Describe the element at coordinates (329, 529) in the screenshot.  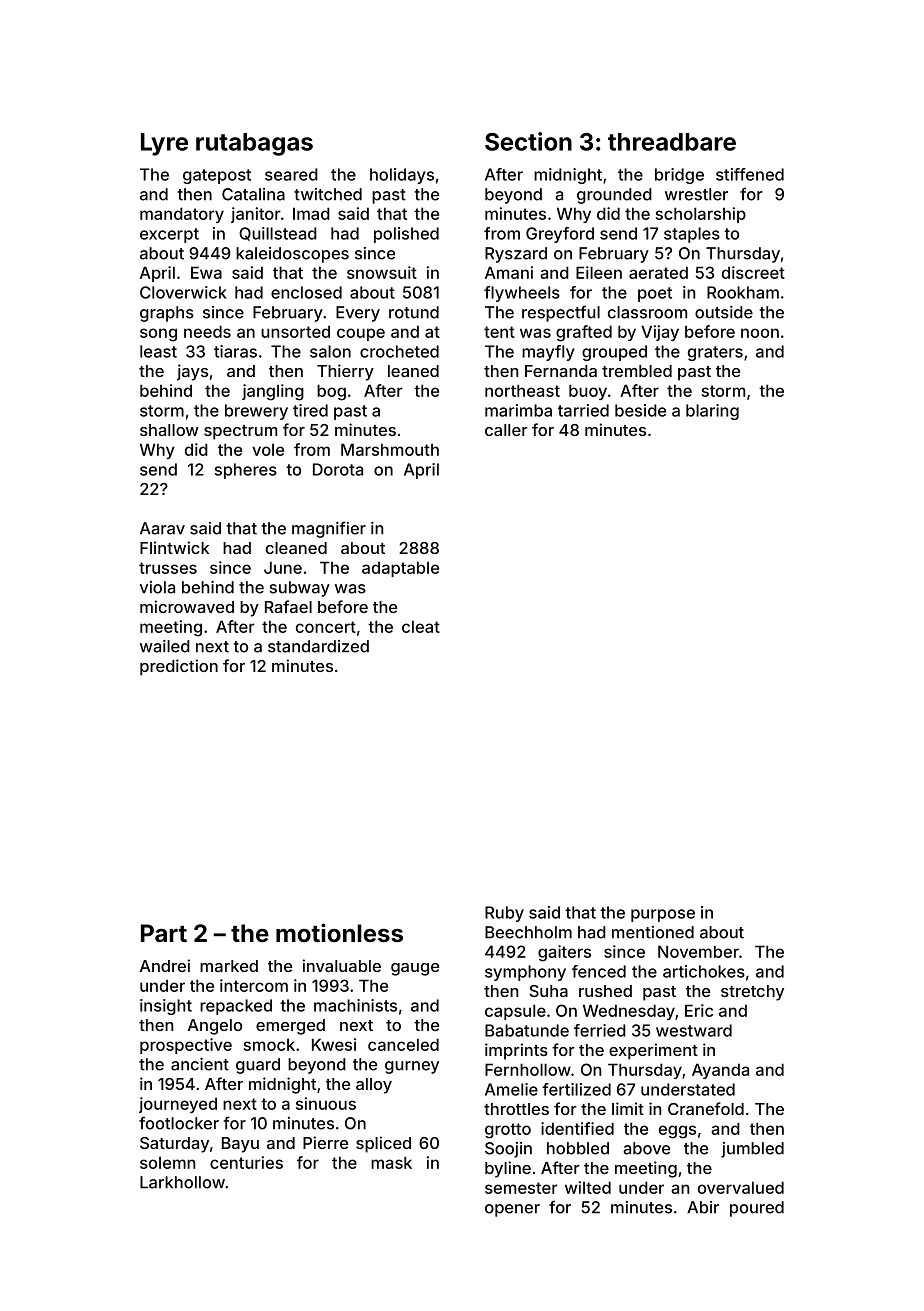
I see `magnifier` at that location.
